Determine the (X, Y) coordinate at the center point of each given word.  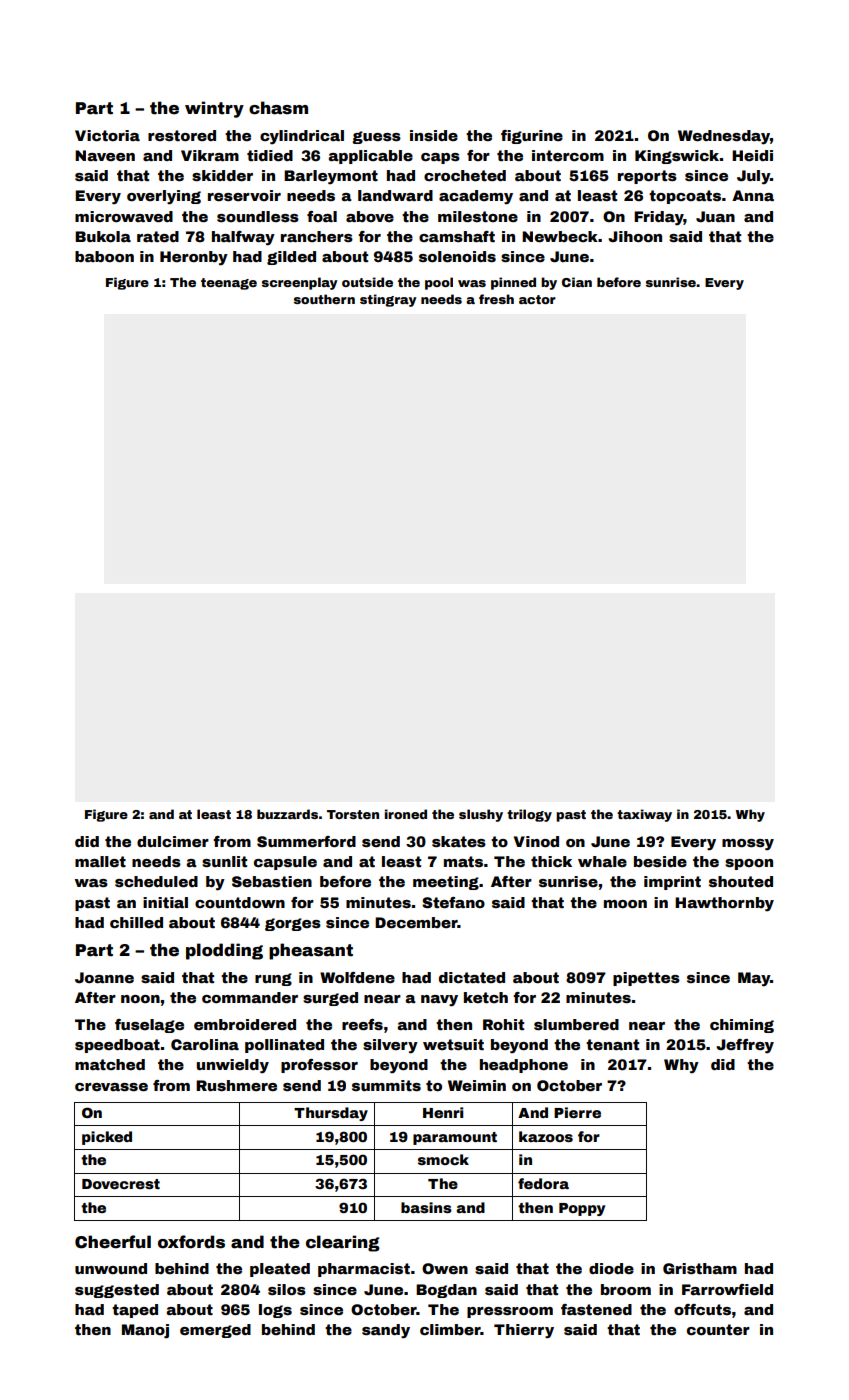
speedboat (117, 1046)
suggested (117, 1291)
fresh (496, 299)
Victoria (107, 135)
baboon (104, 256)
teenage (229, 284)
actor (537, 299)
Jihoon (635, 236)
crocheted (465, 175)
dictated (472, 977)
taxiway (644, 815)
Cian (577, 282)
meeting (446, 883)
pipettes (646, 979)
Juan (715, 216)
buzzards (287, 814)
